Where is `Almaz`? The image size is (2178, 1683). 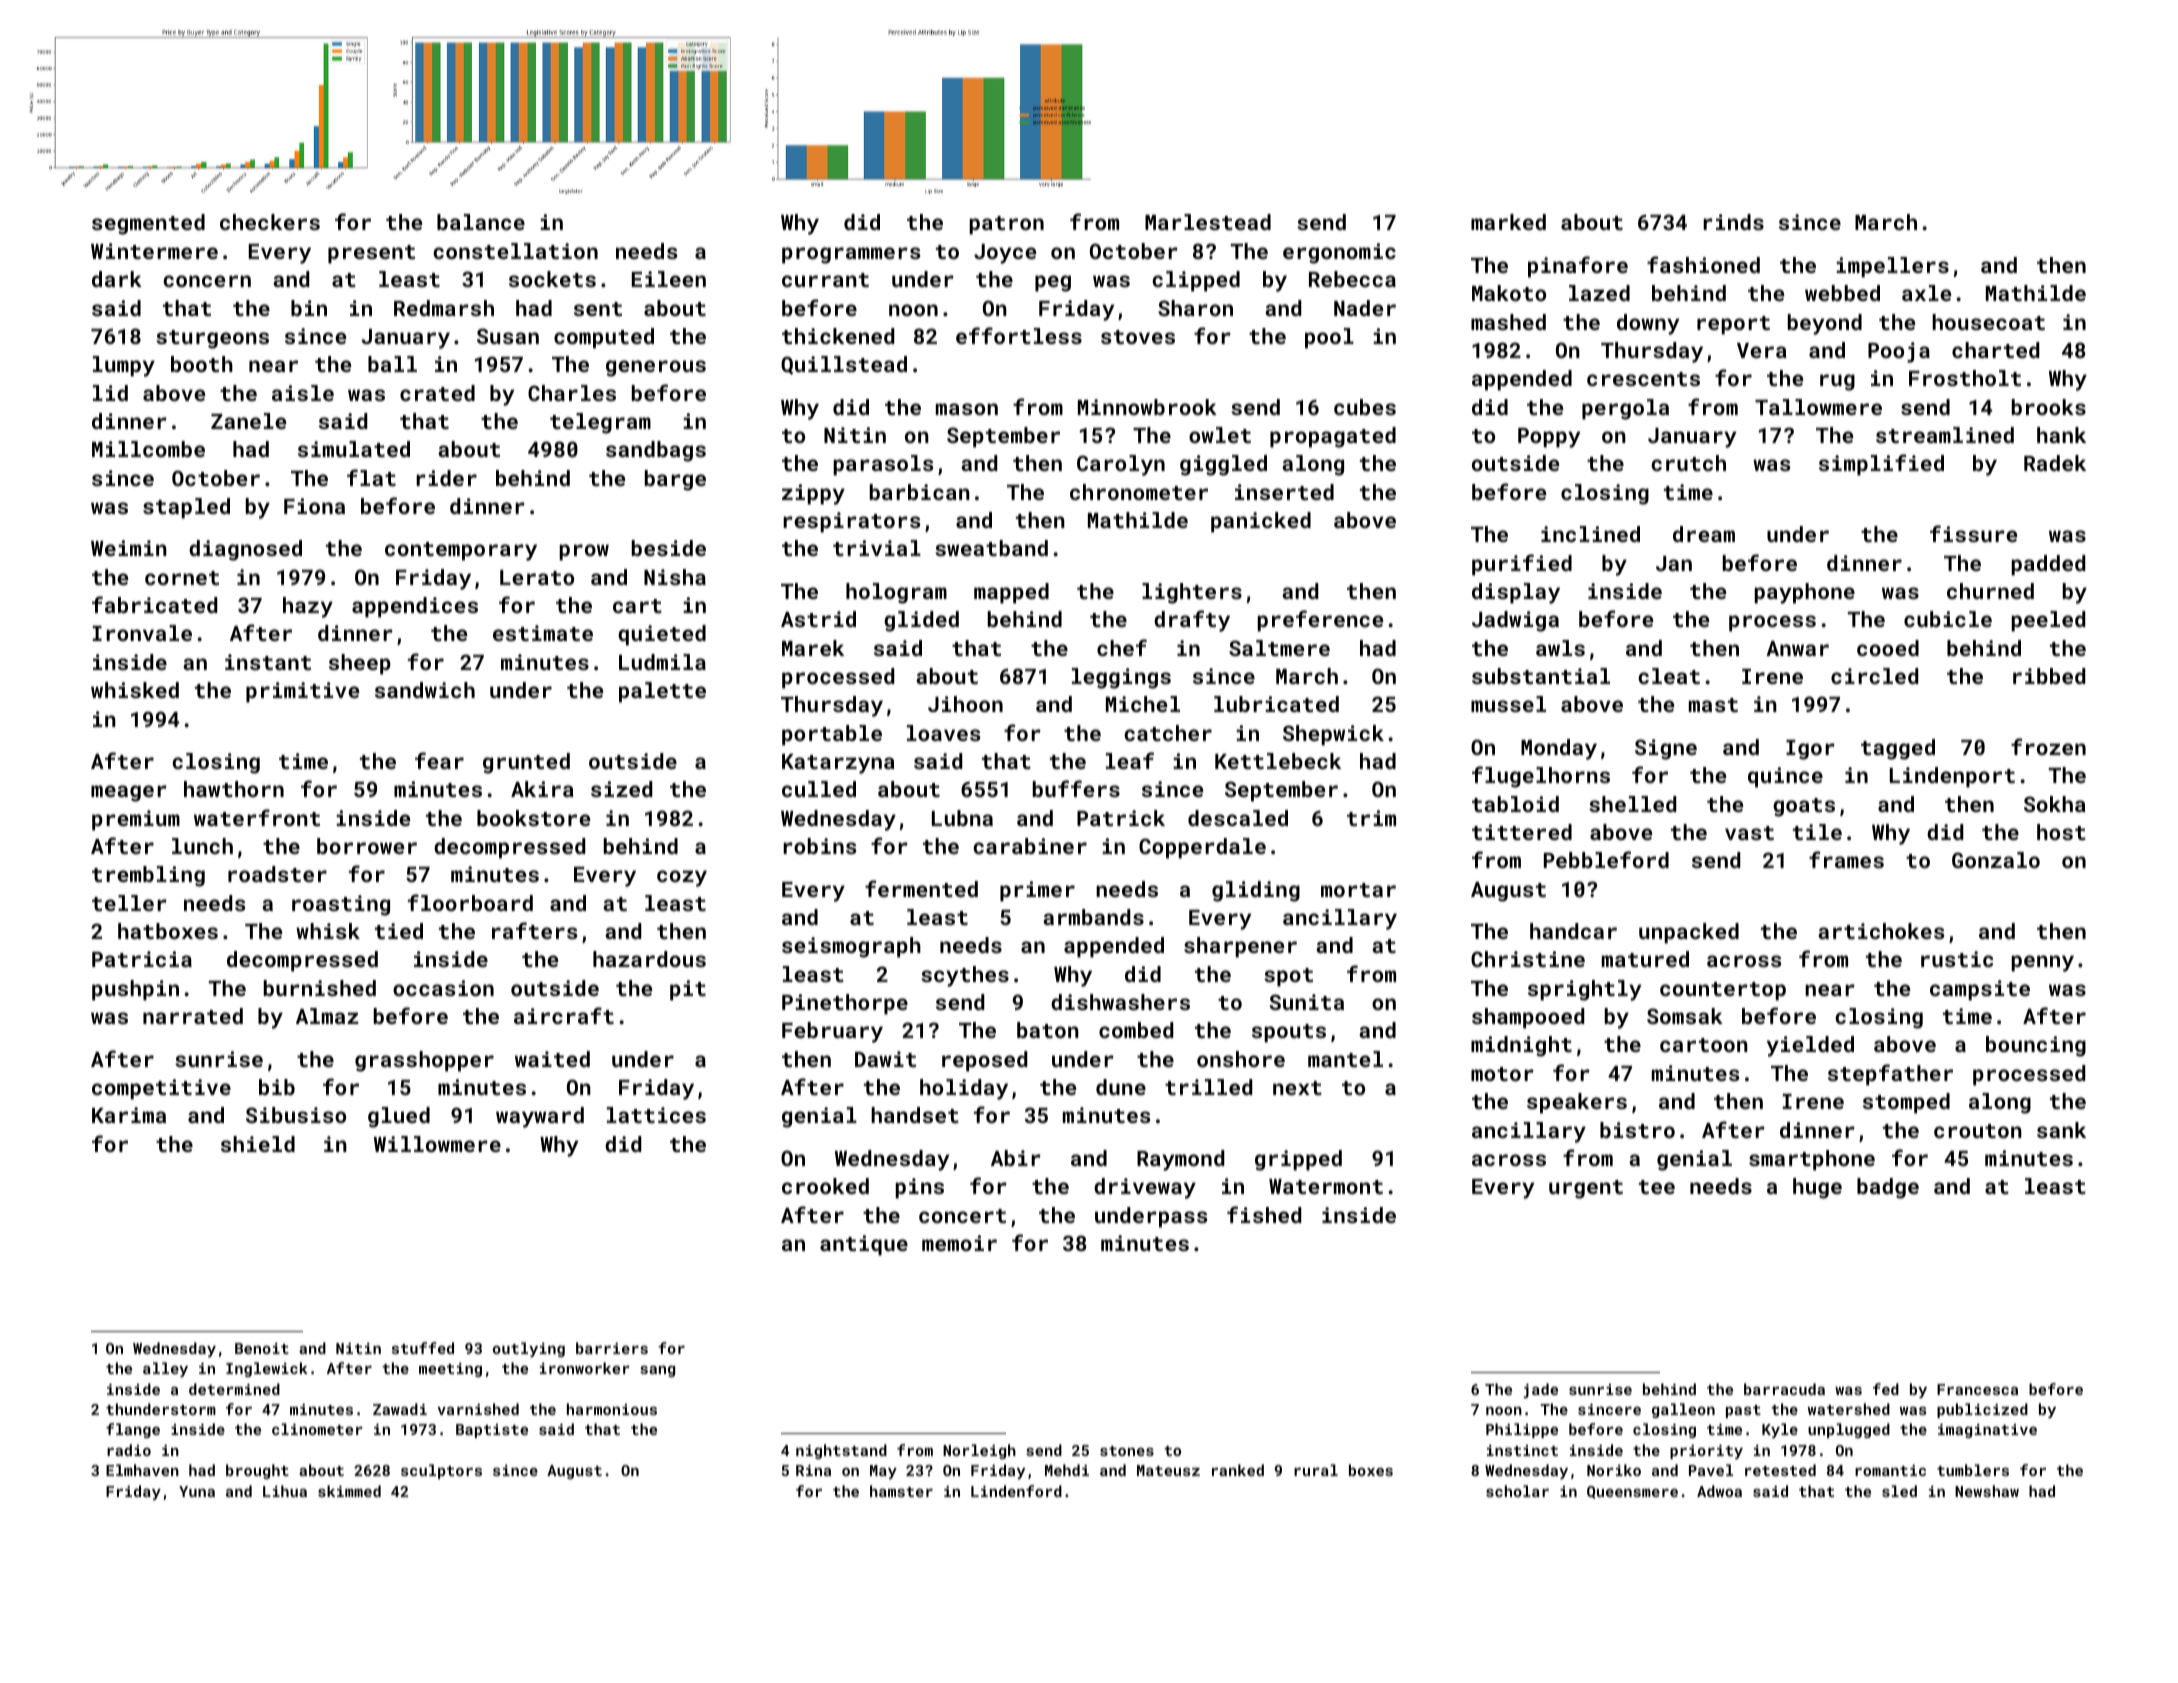 Almaz is located at coordinates (327, 1016).
